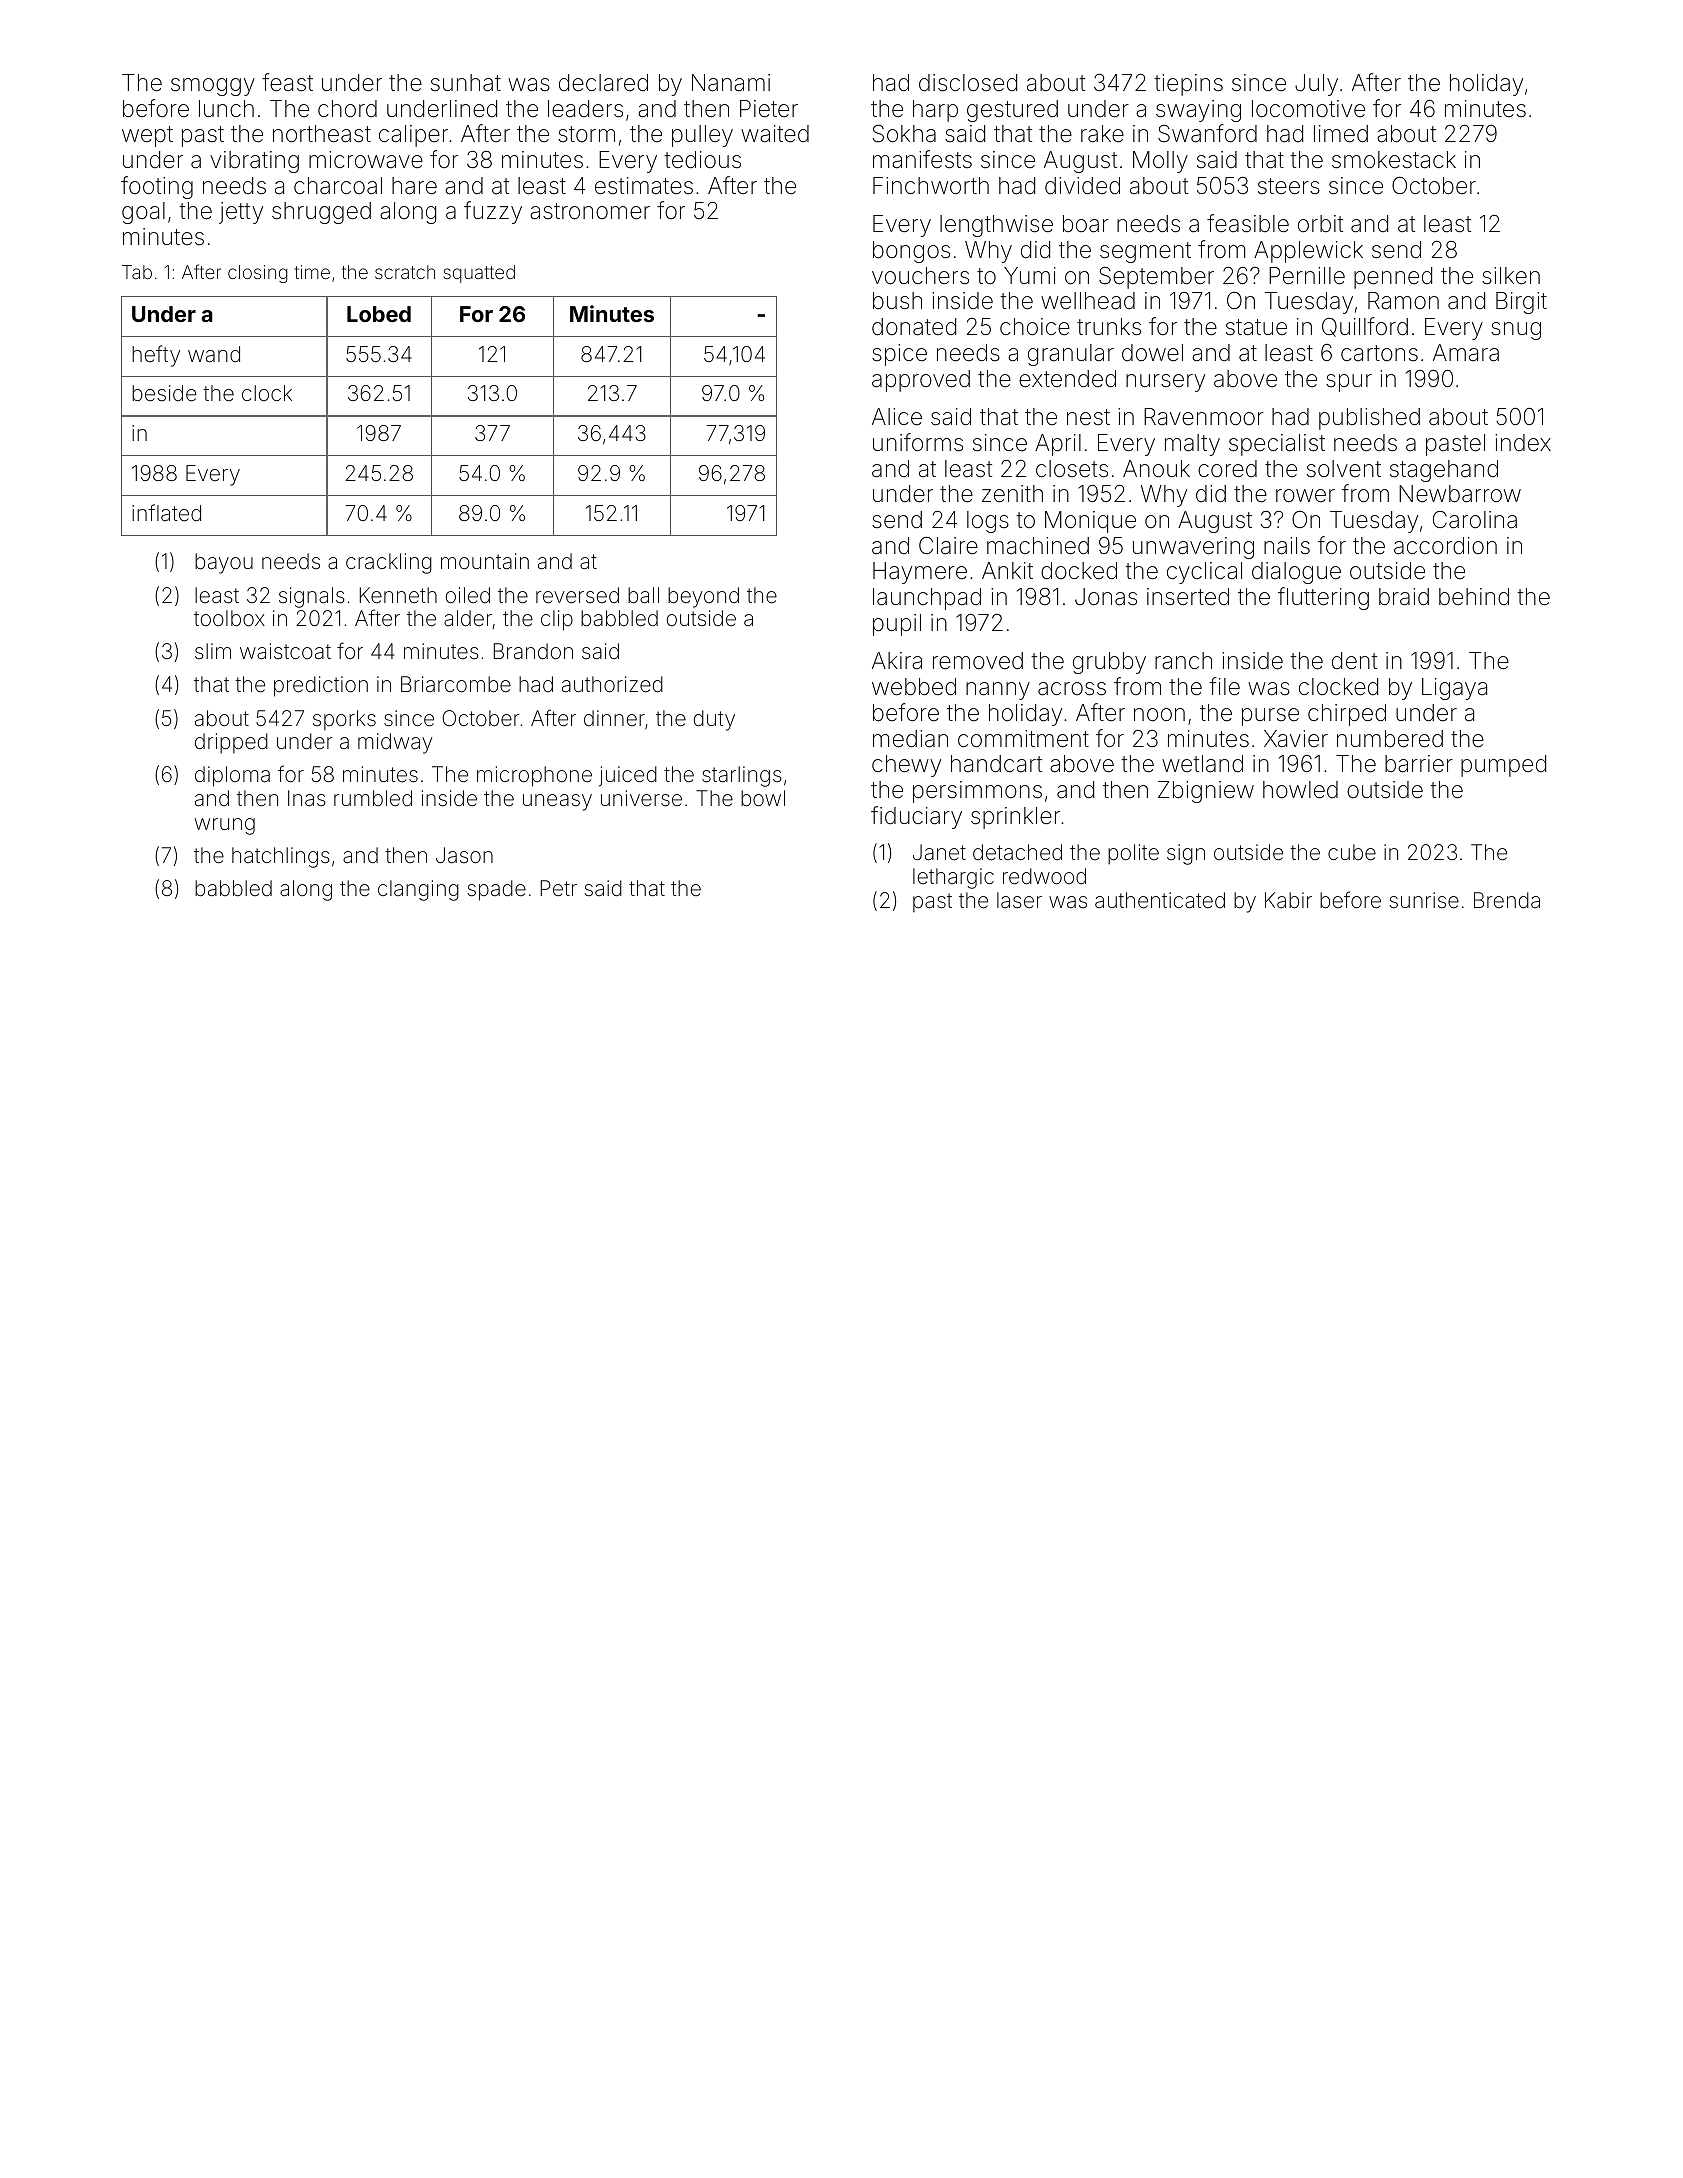 This image has width=1683, height=2178. What do you see at coordinates (948, 546) in the image?
I see `Claire` at bounding box center [948, 546].
